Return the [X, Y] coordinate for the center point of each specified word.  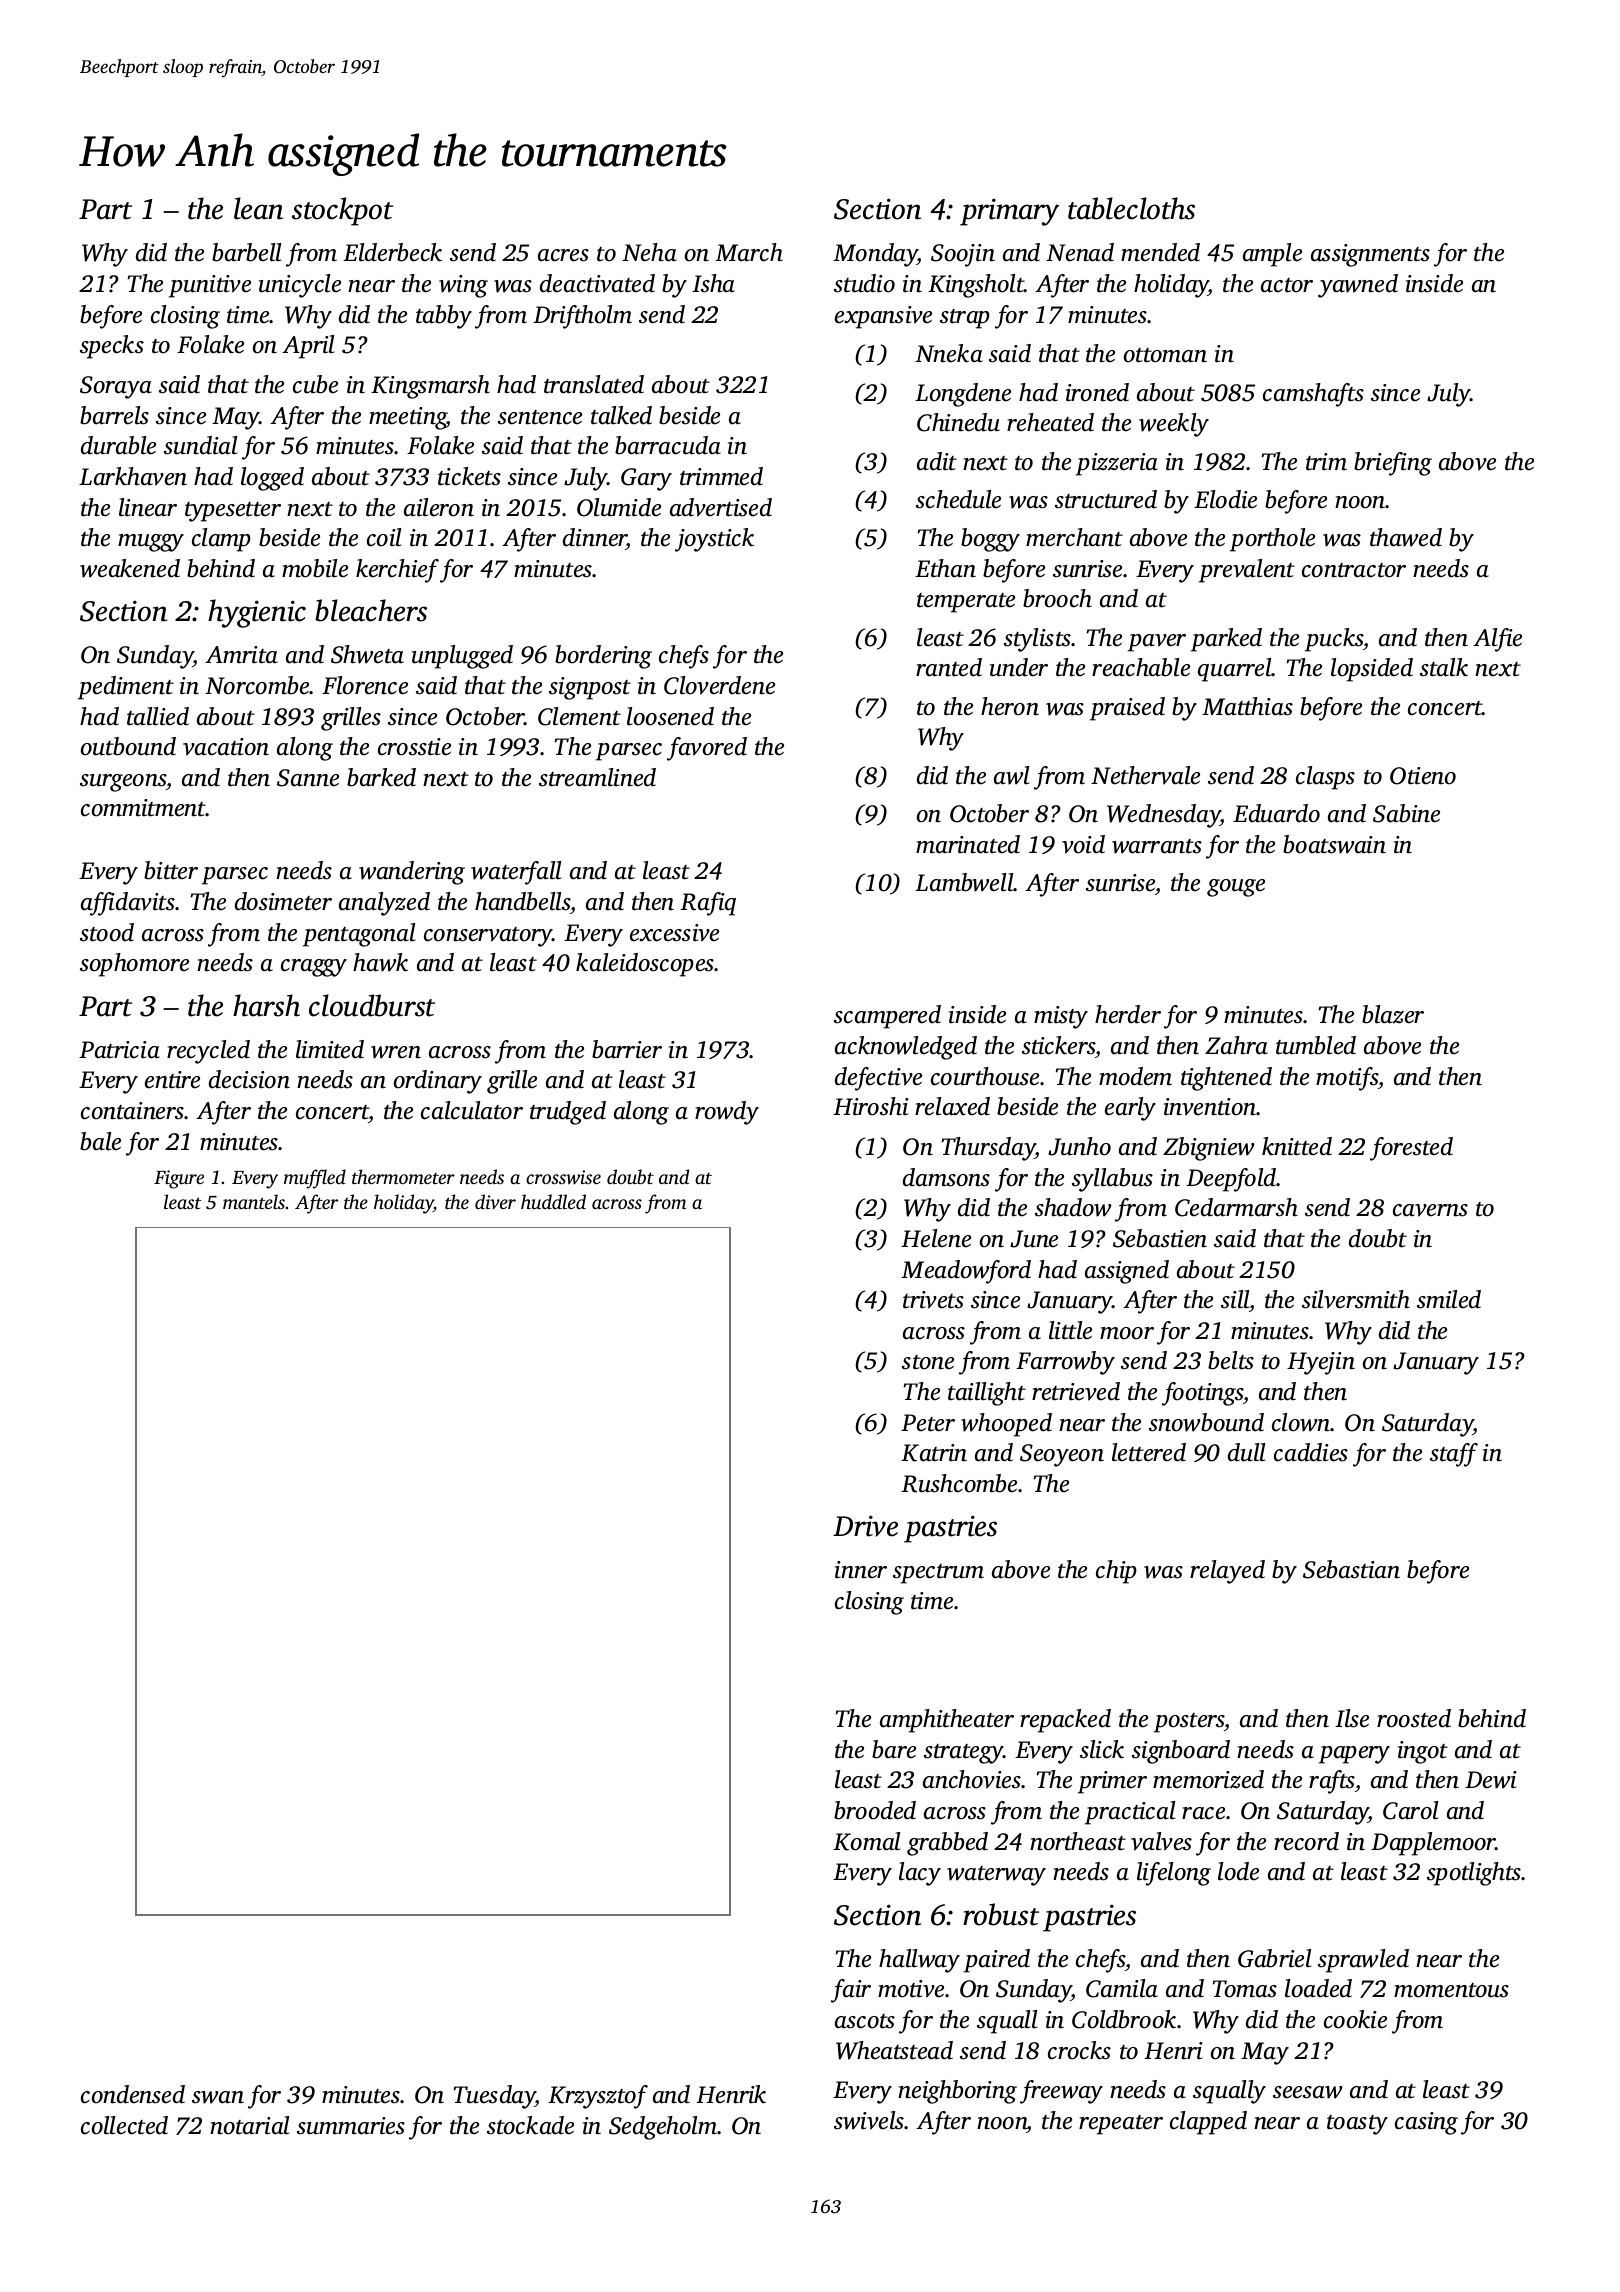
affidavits [128, 904]
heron [1010, 706]
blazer [1393, 1014]
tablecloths [1131, 208]
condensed [133, 2094]
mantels [254, 1201]
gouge [1236, 888]
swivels [869, 2120]
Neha [649, 252]
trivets [933, 1300]
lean [258, 208]
